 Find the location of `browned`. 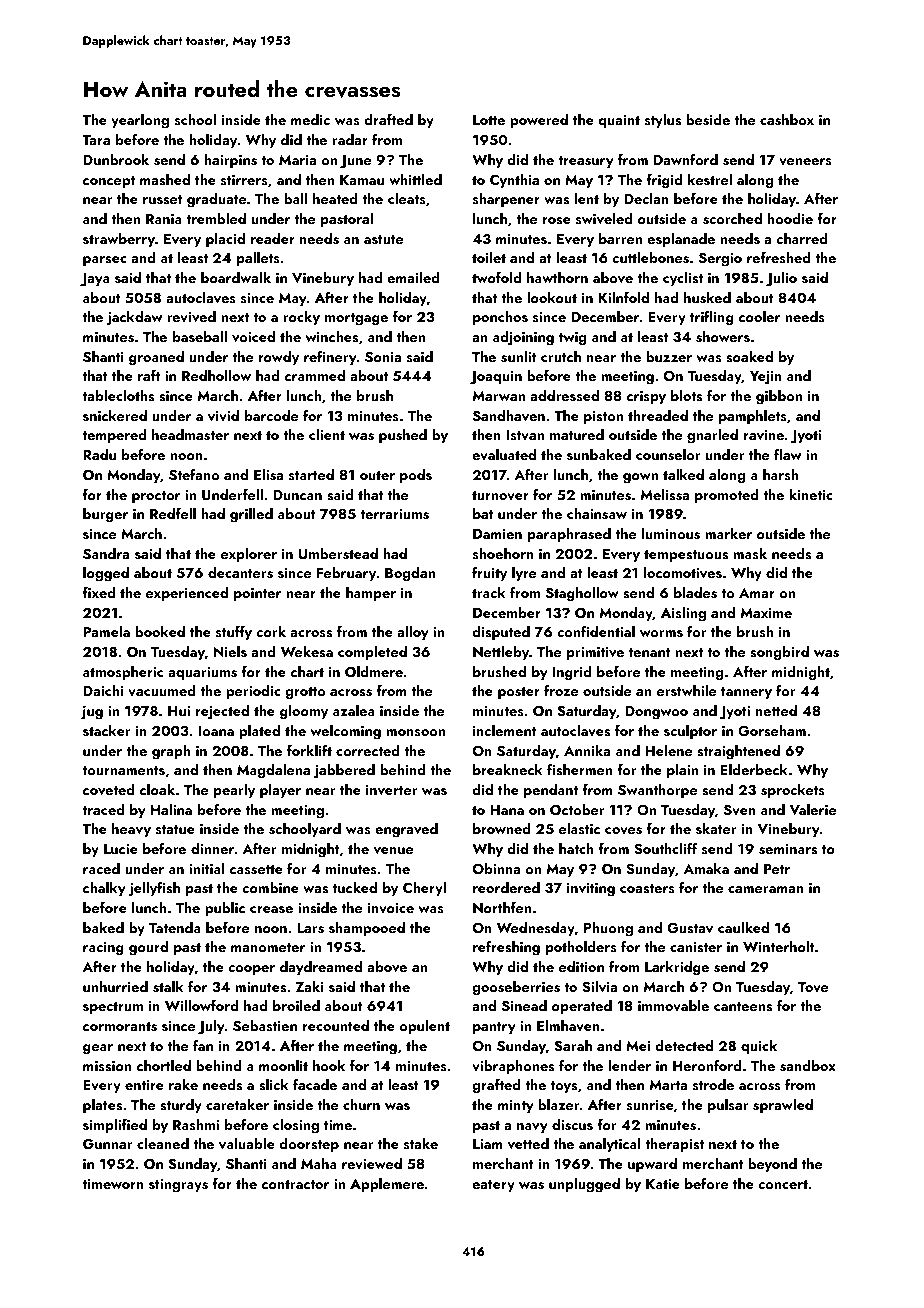

browned is located at coordinates (502, 828).
